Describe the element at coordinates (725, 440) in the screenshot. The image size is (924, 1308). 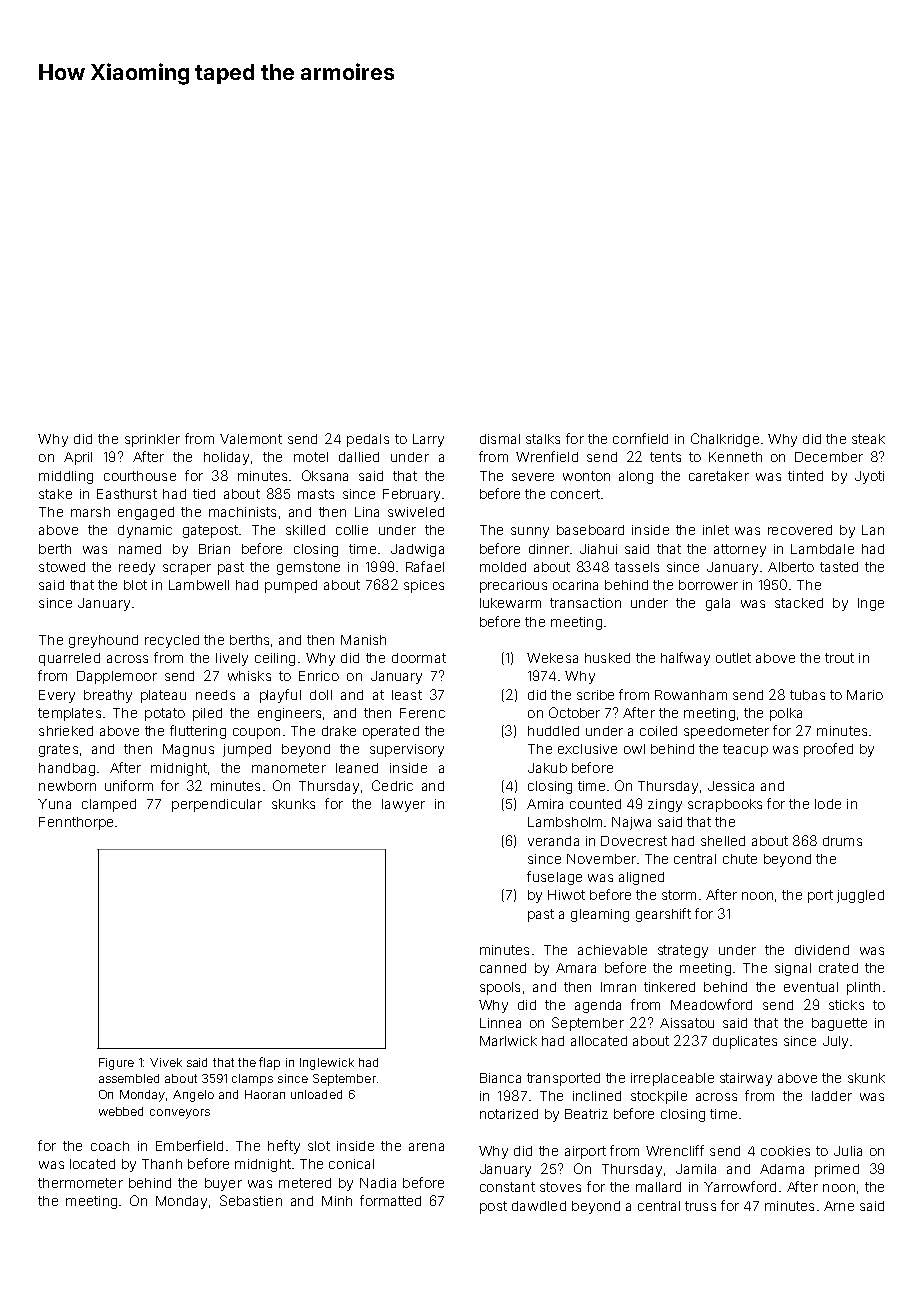
I see `Chalkridge` at that location.
